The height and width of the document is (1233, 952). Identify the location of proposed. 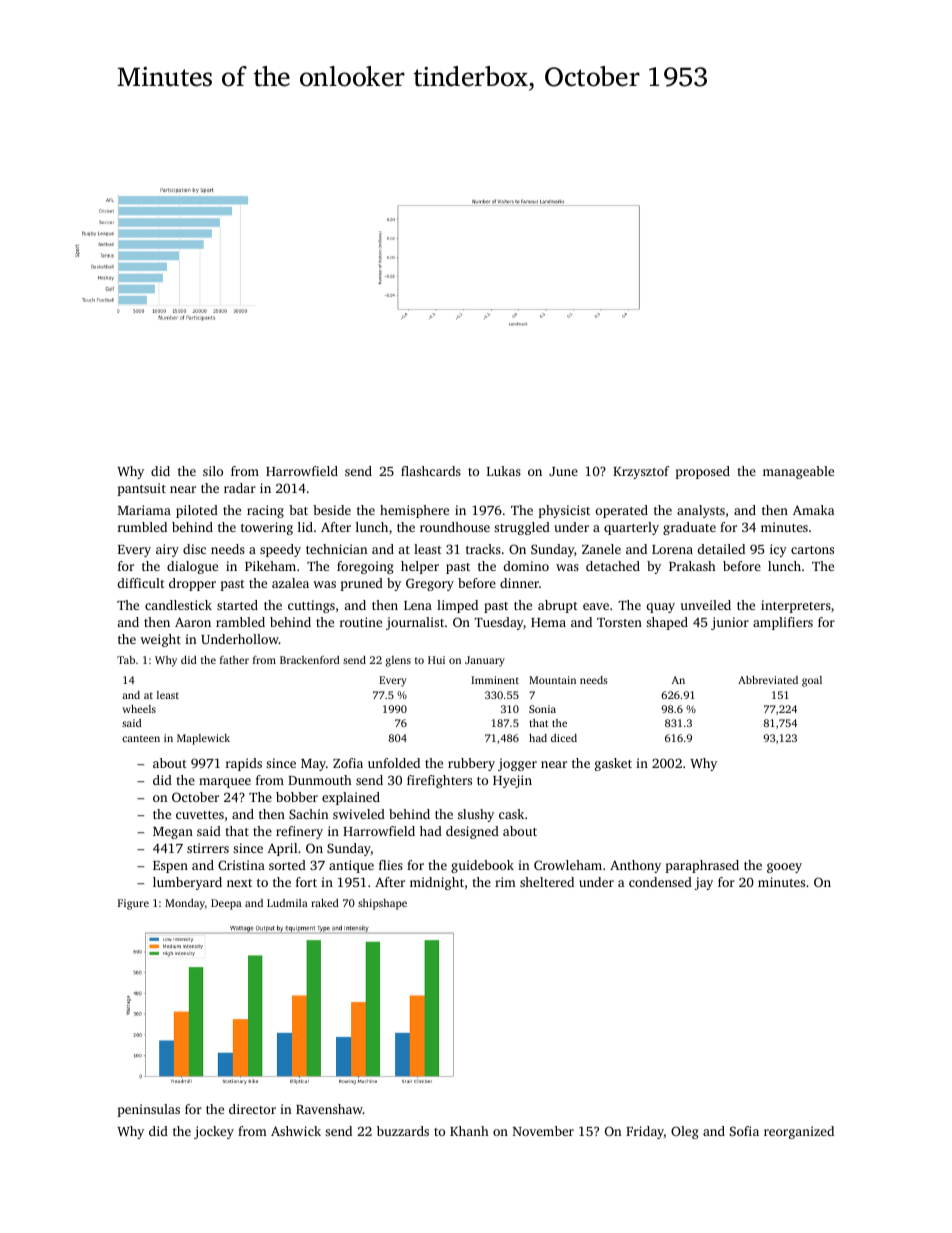
(702, 472).
